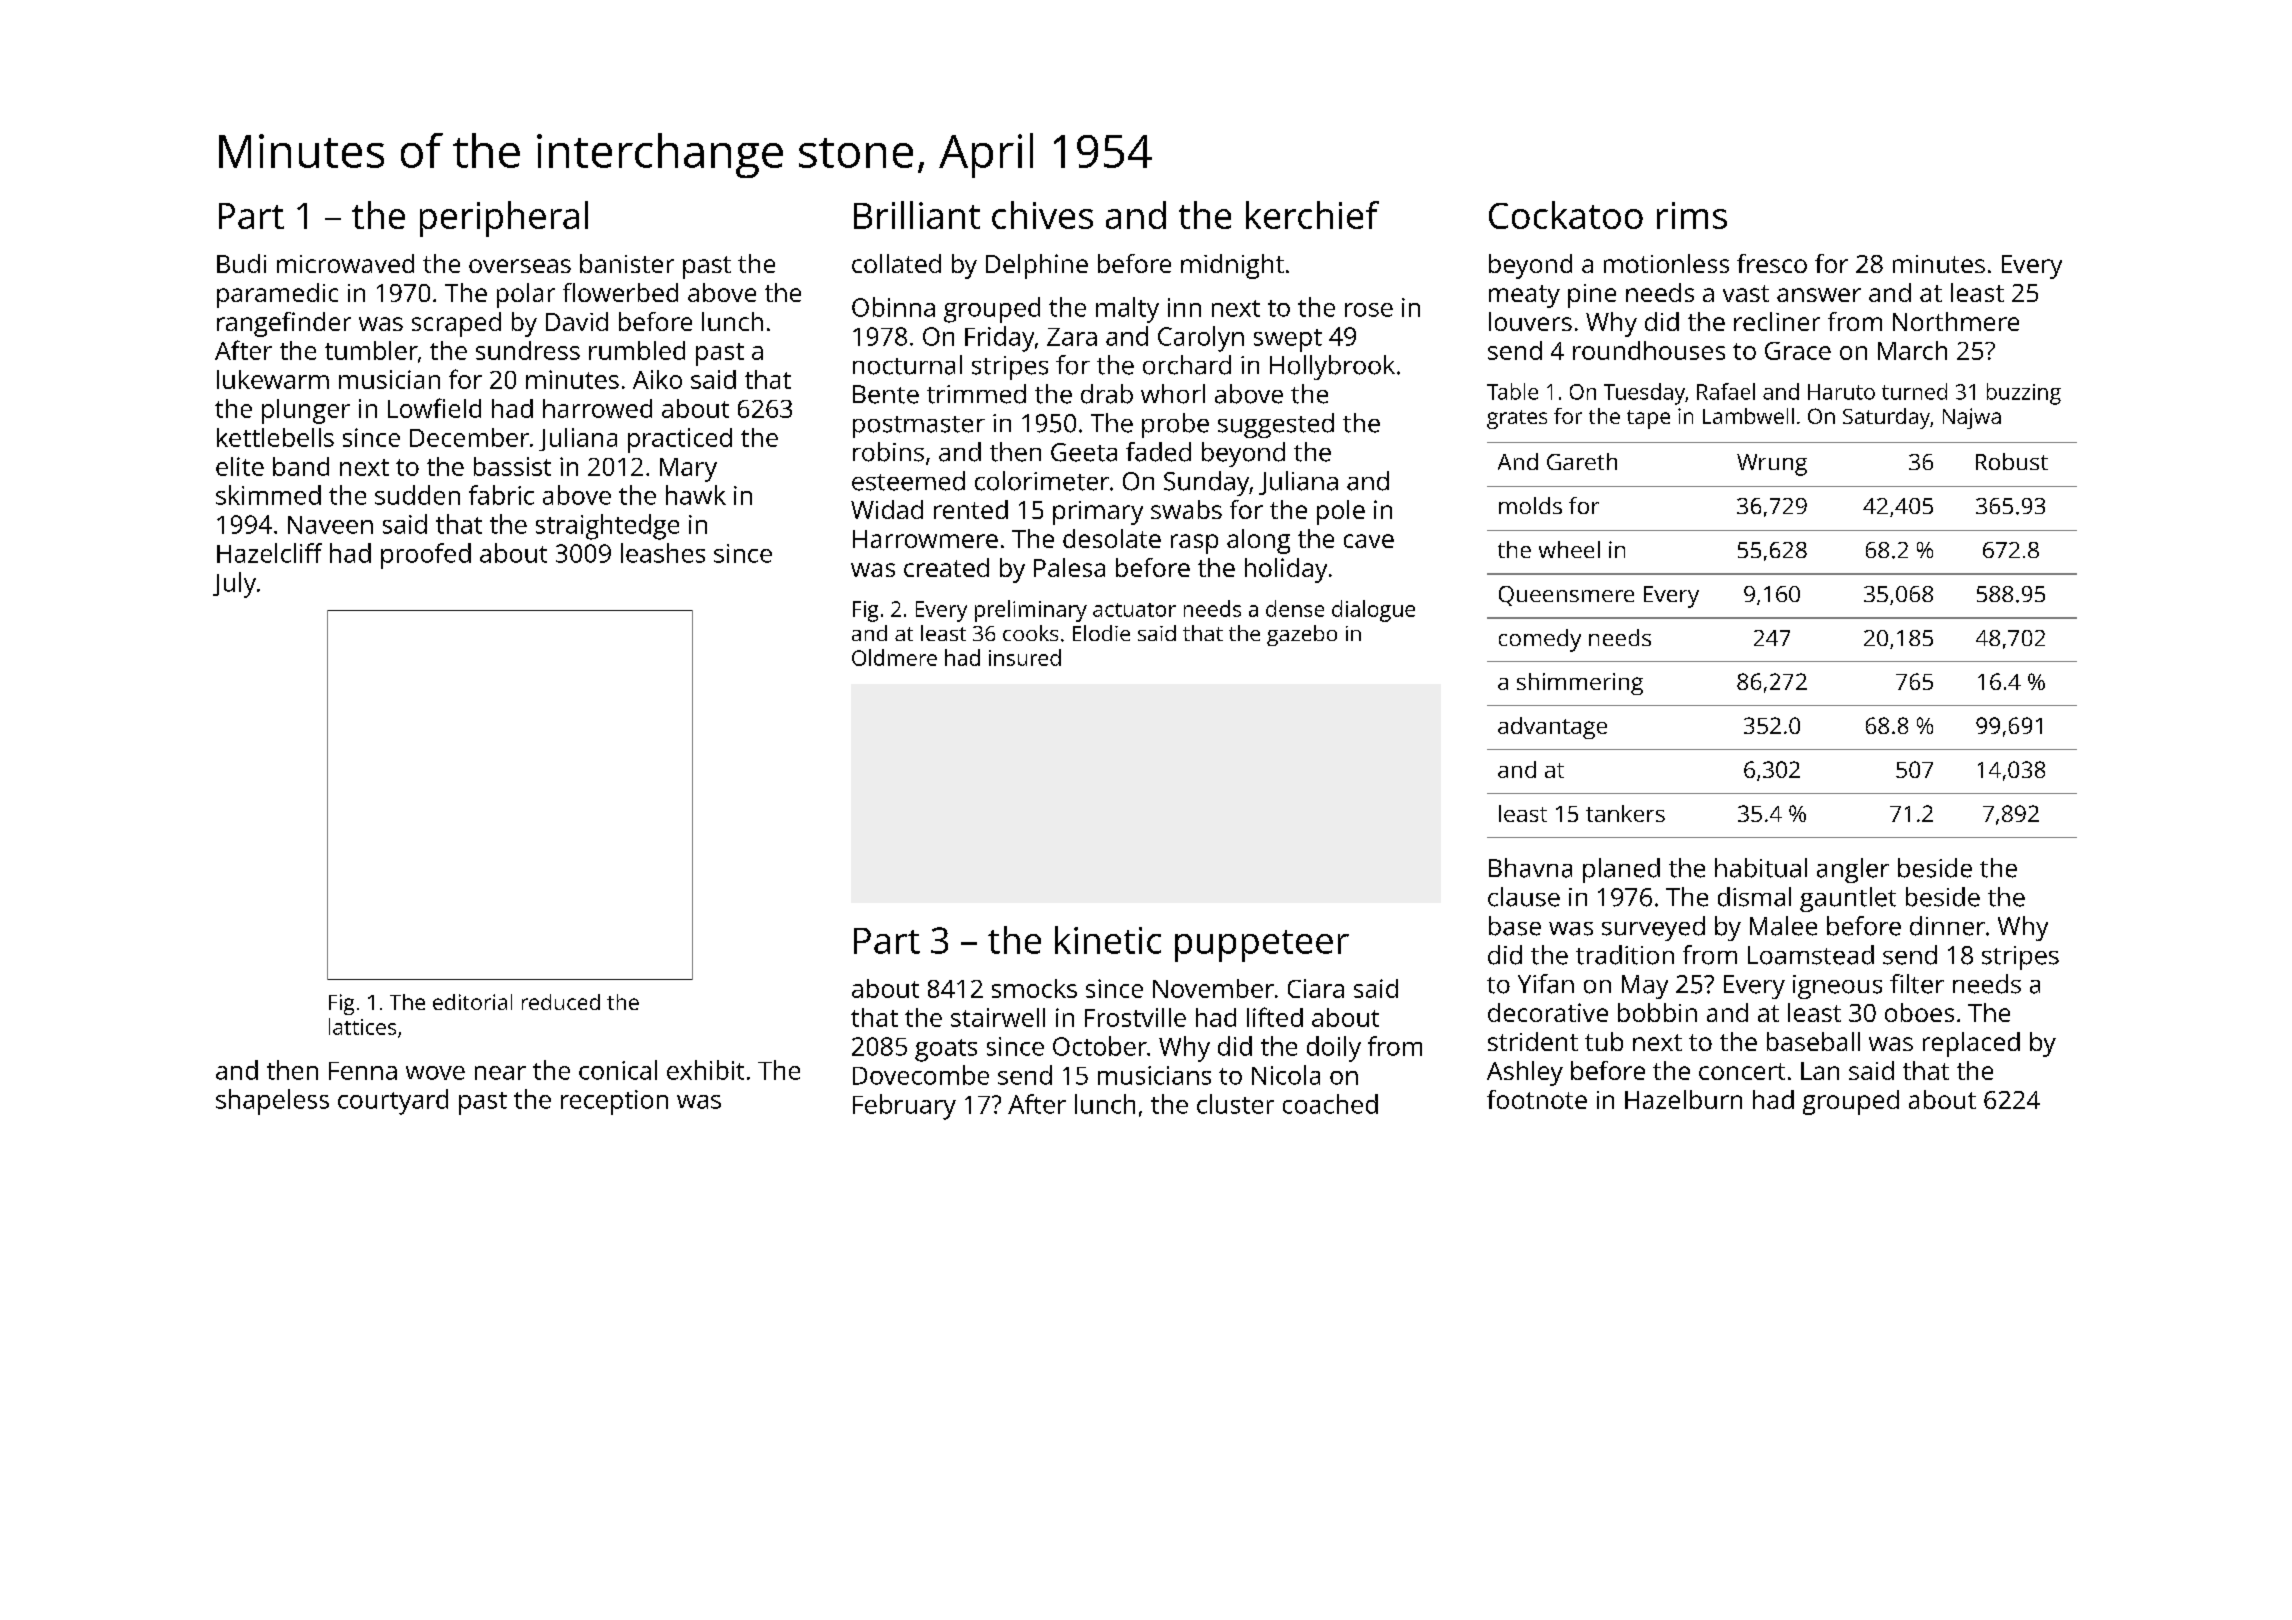 This screenshot has height=1620, width=2292. Describe the element at coordinates (1772, 263) in the screenshot. I see `fresco` at that location.
